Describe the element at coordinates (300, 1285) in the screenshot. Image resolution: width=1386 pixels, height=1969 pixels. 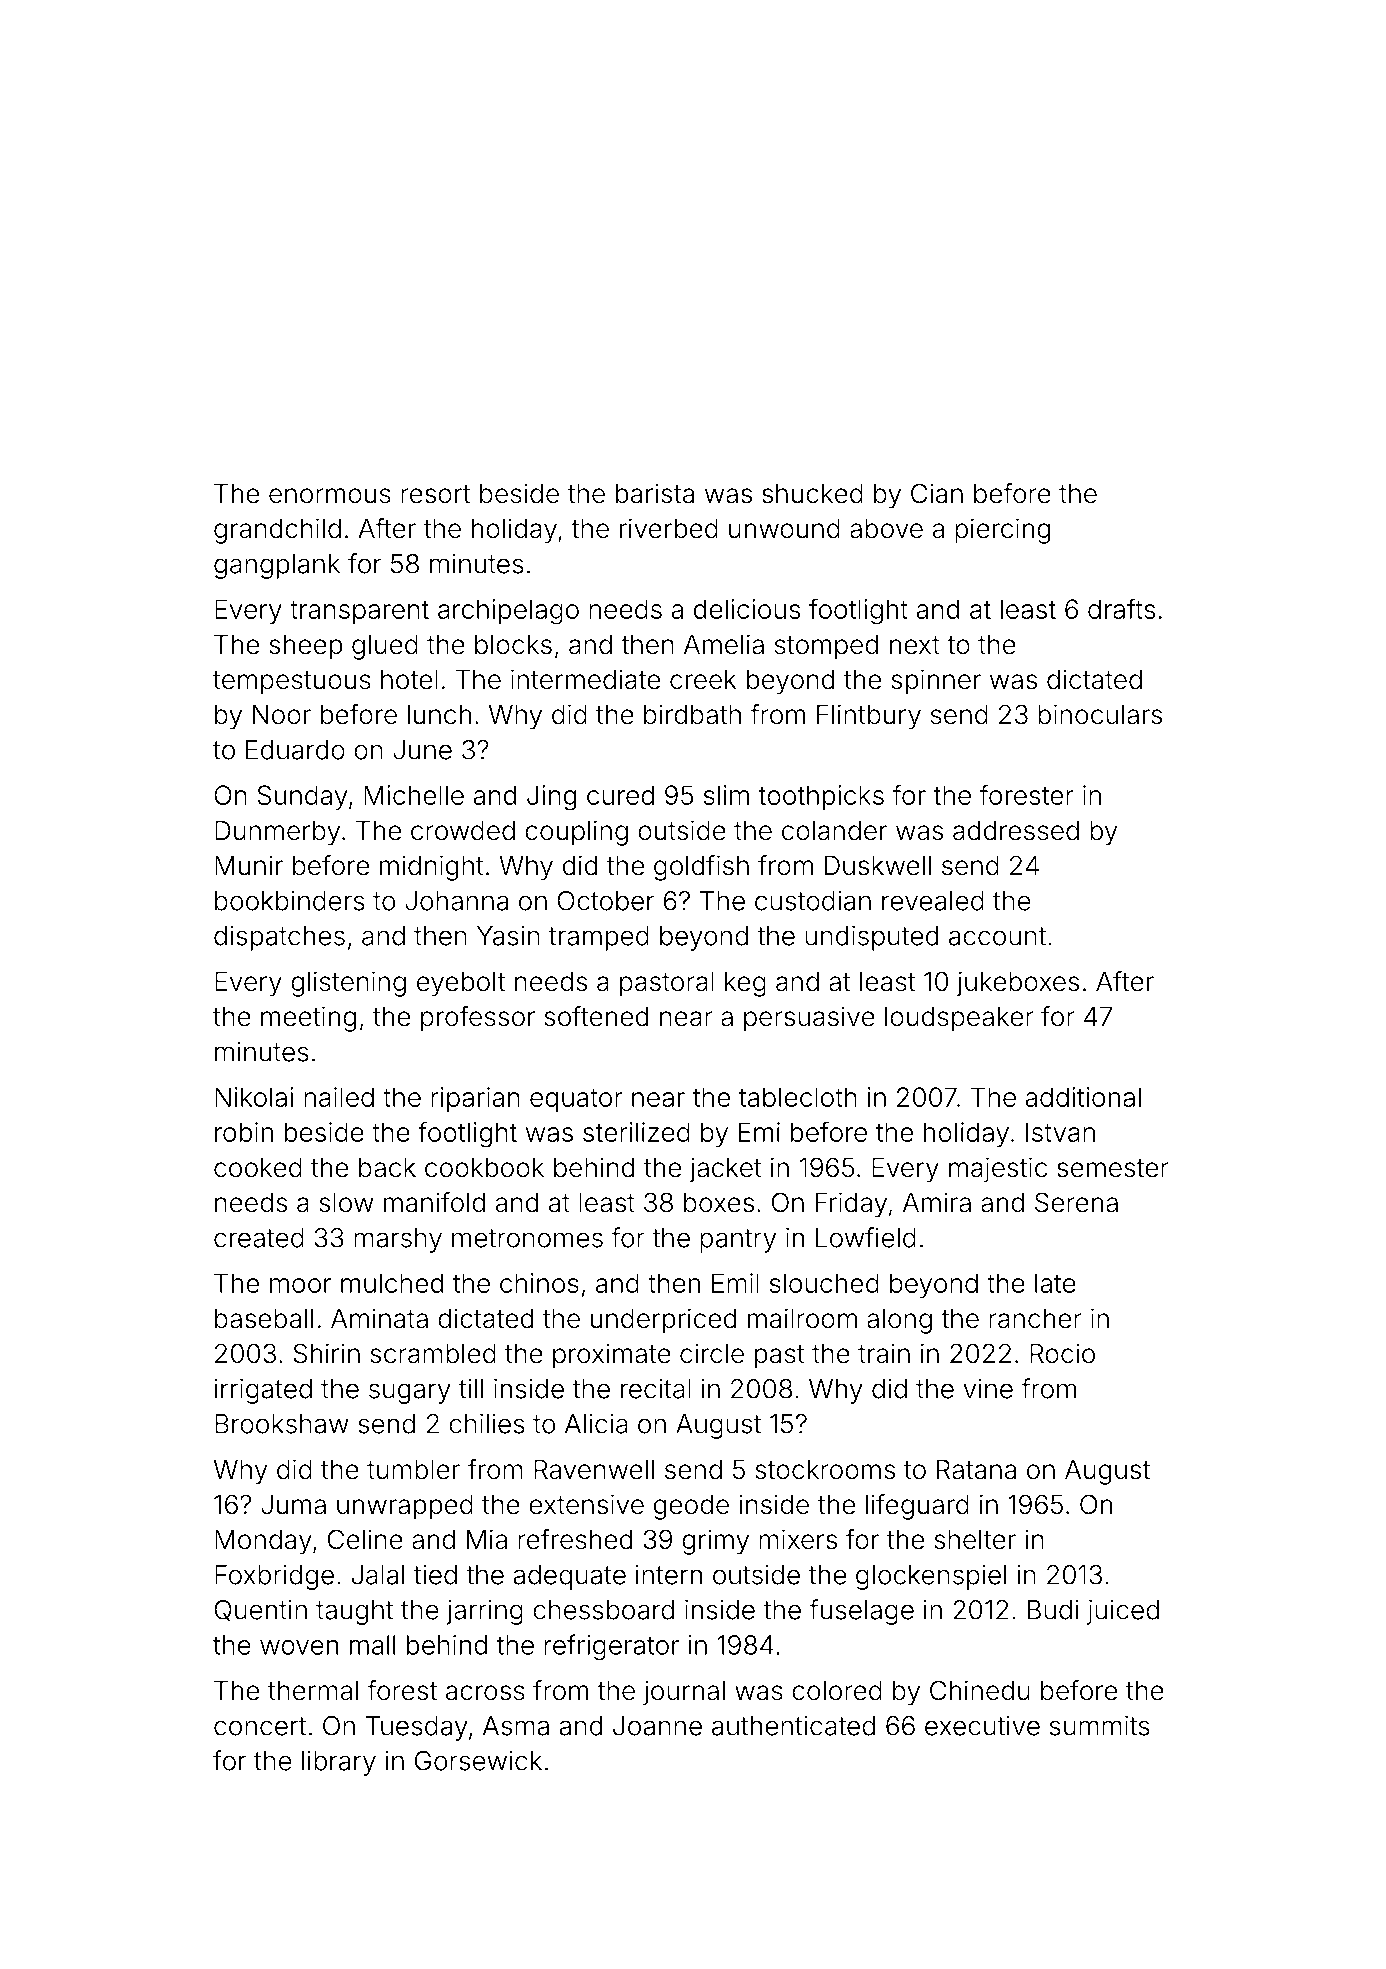
I see `moor` at that location.
